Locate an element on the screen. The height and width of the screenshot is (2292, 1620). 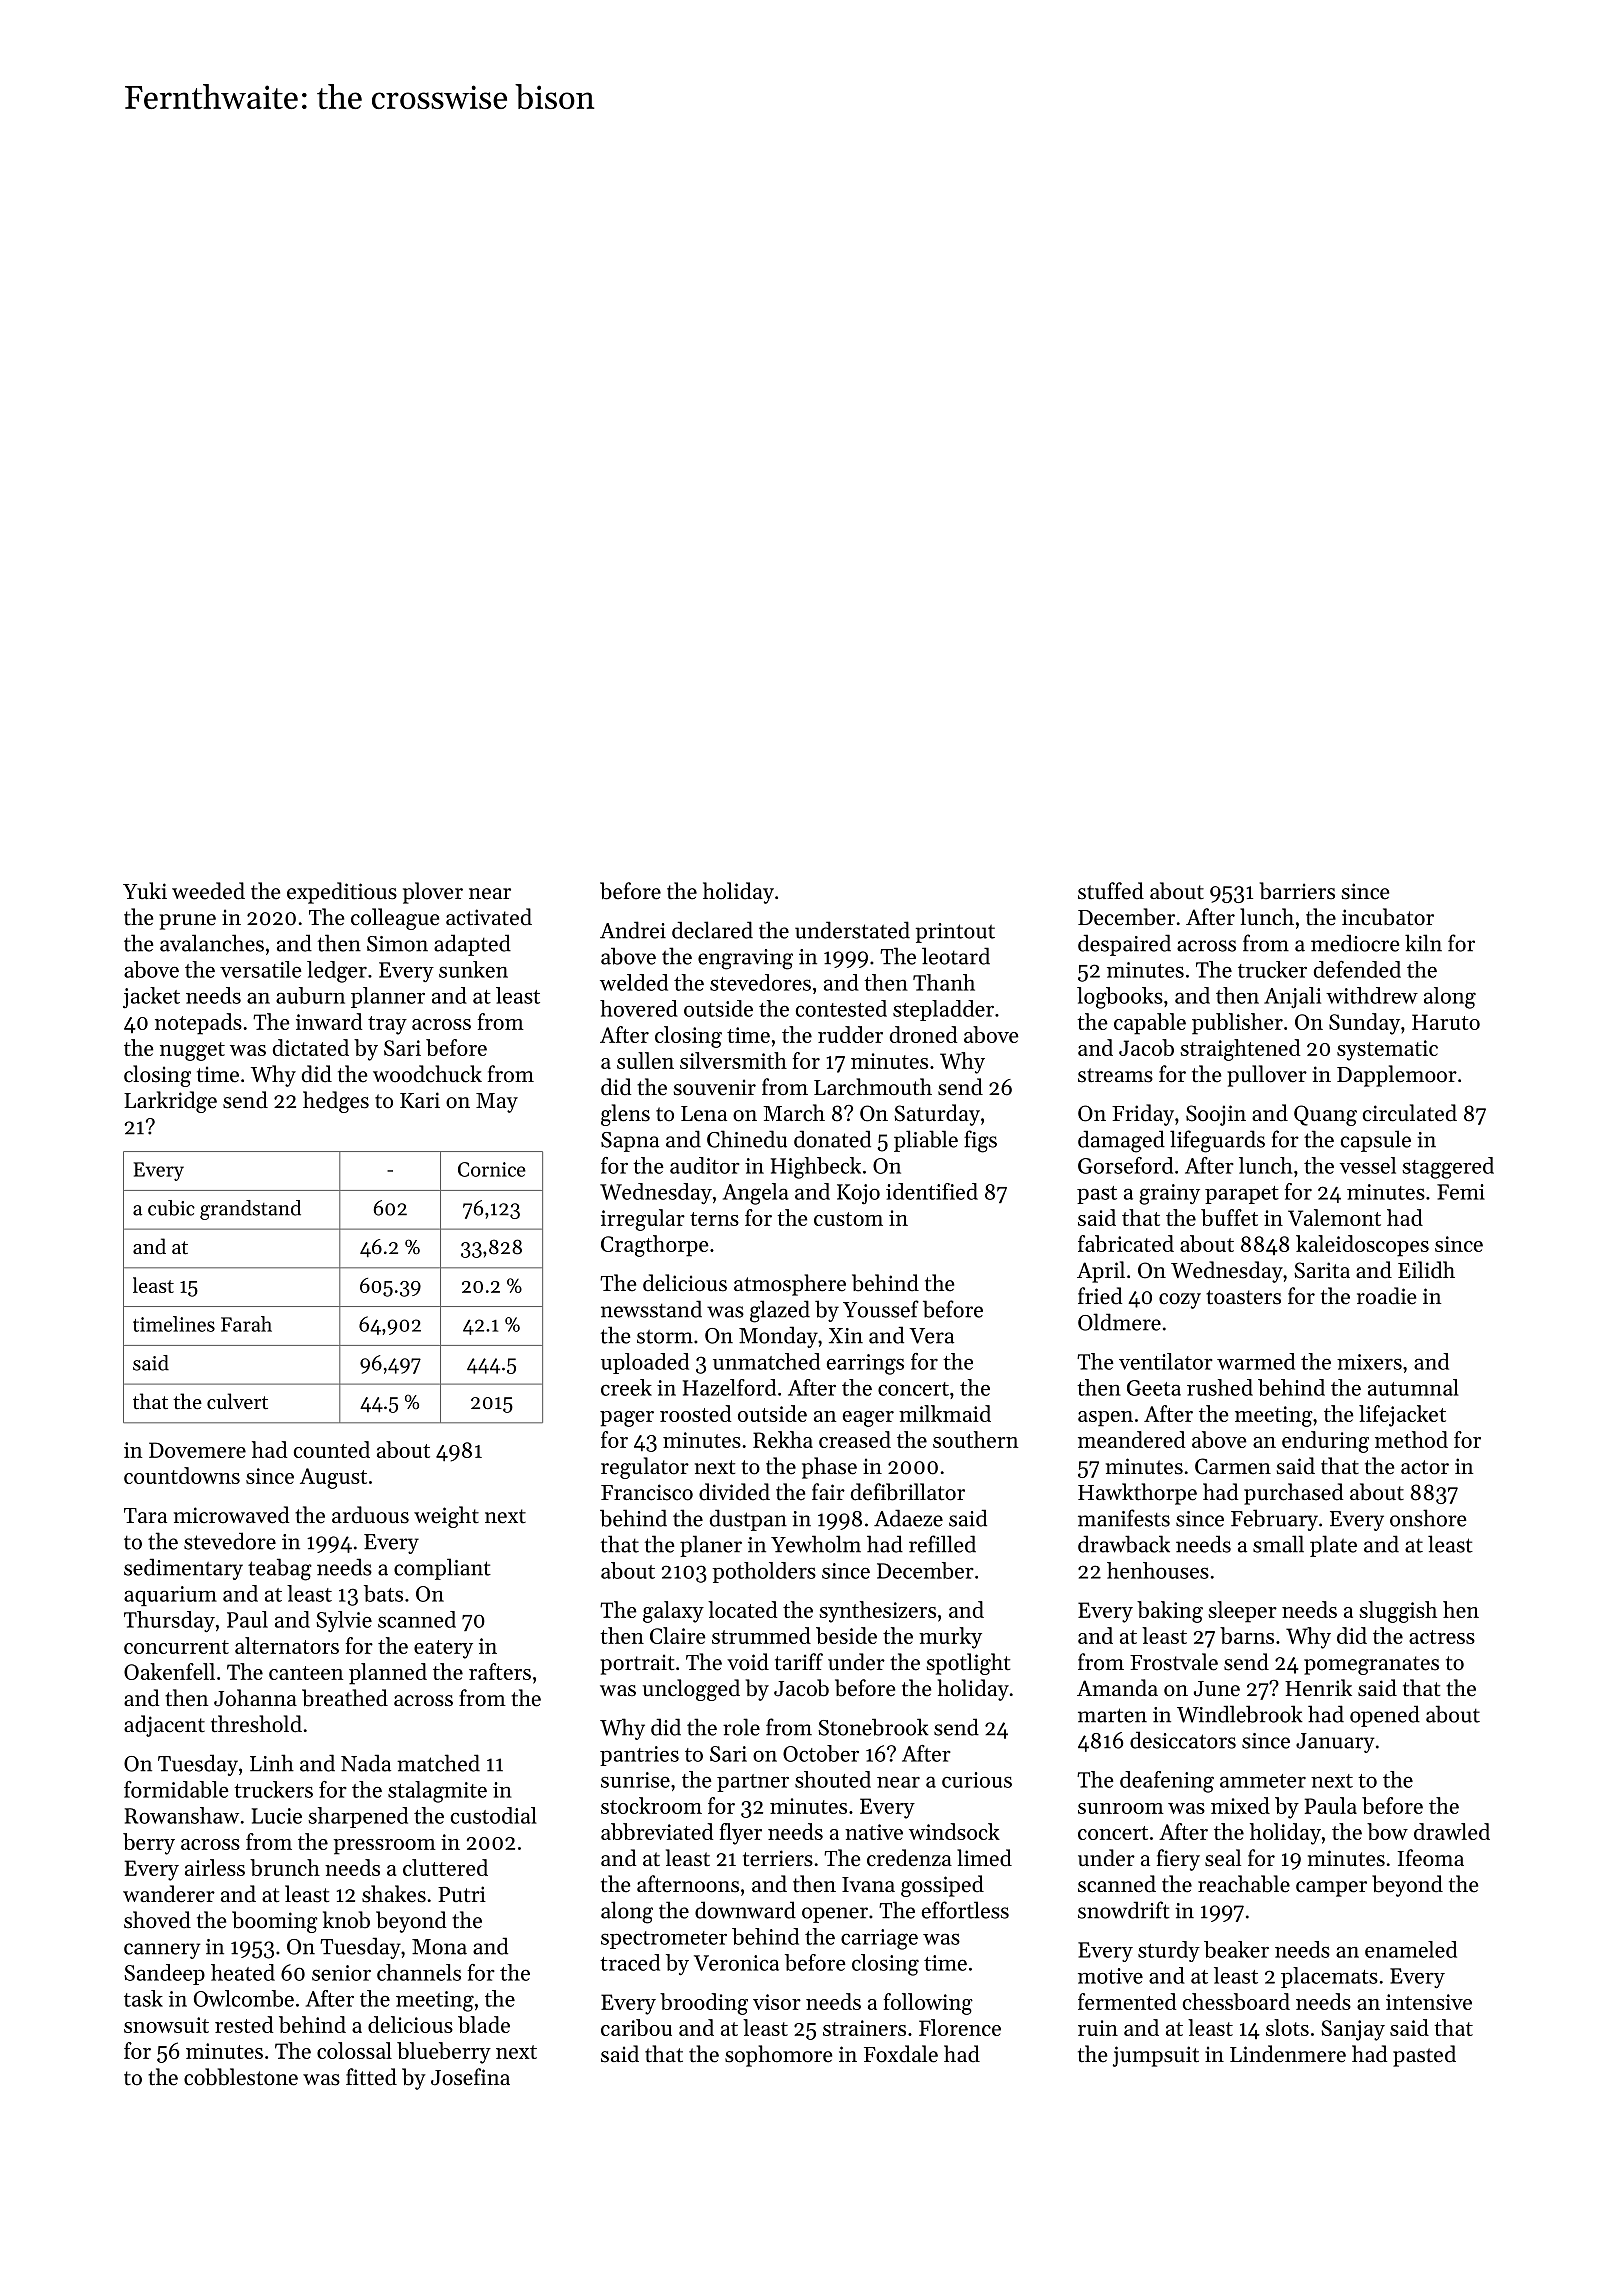
cluttered is located at coordinates (445, 1867).
